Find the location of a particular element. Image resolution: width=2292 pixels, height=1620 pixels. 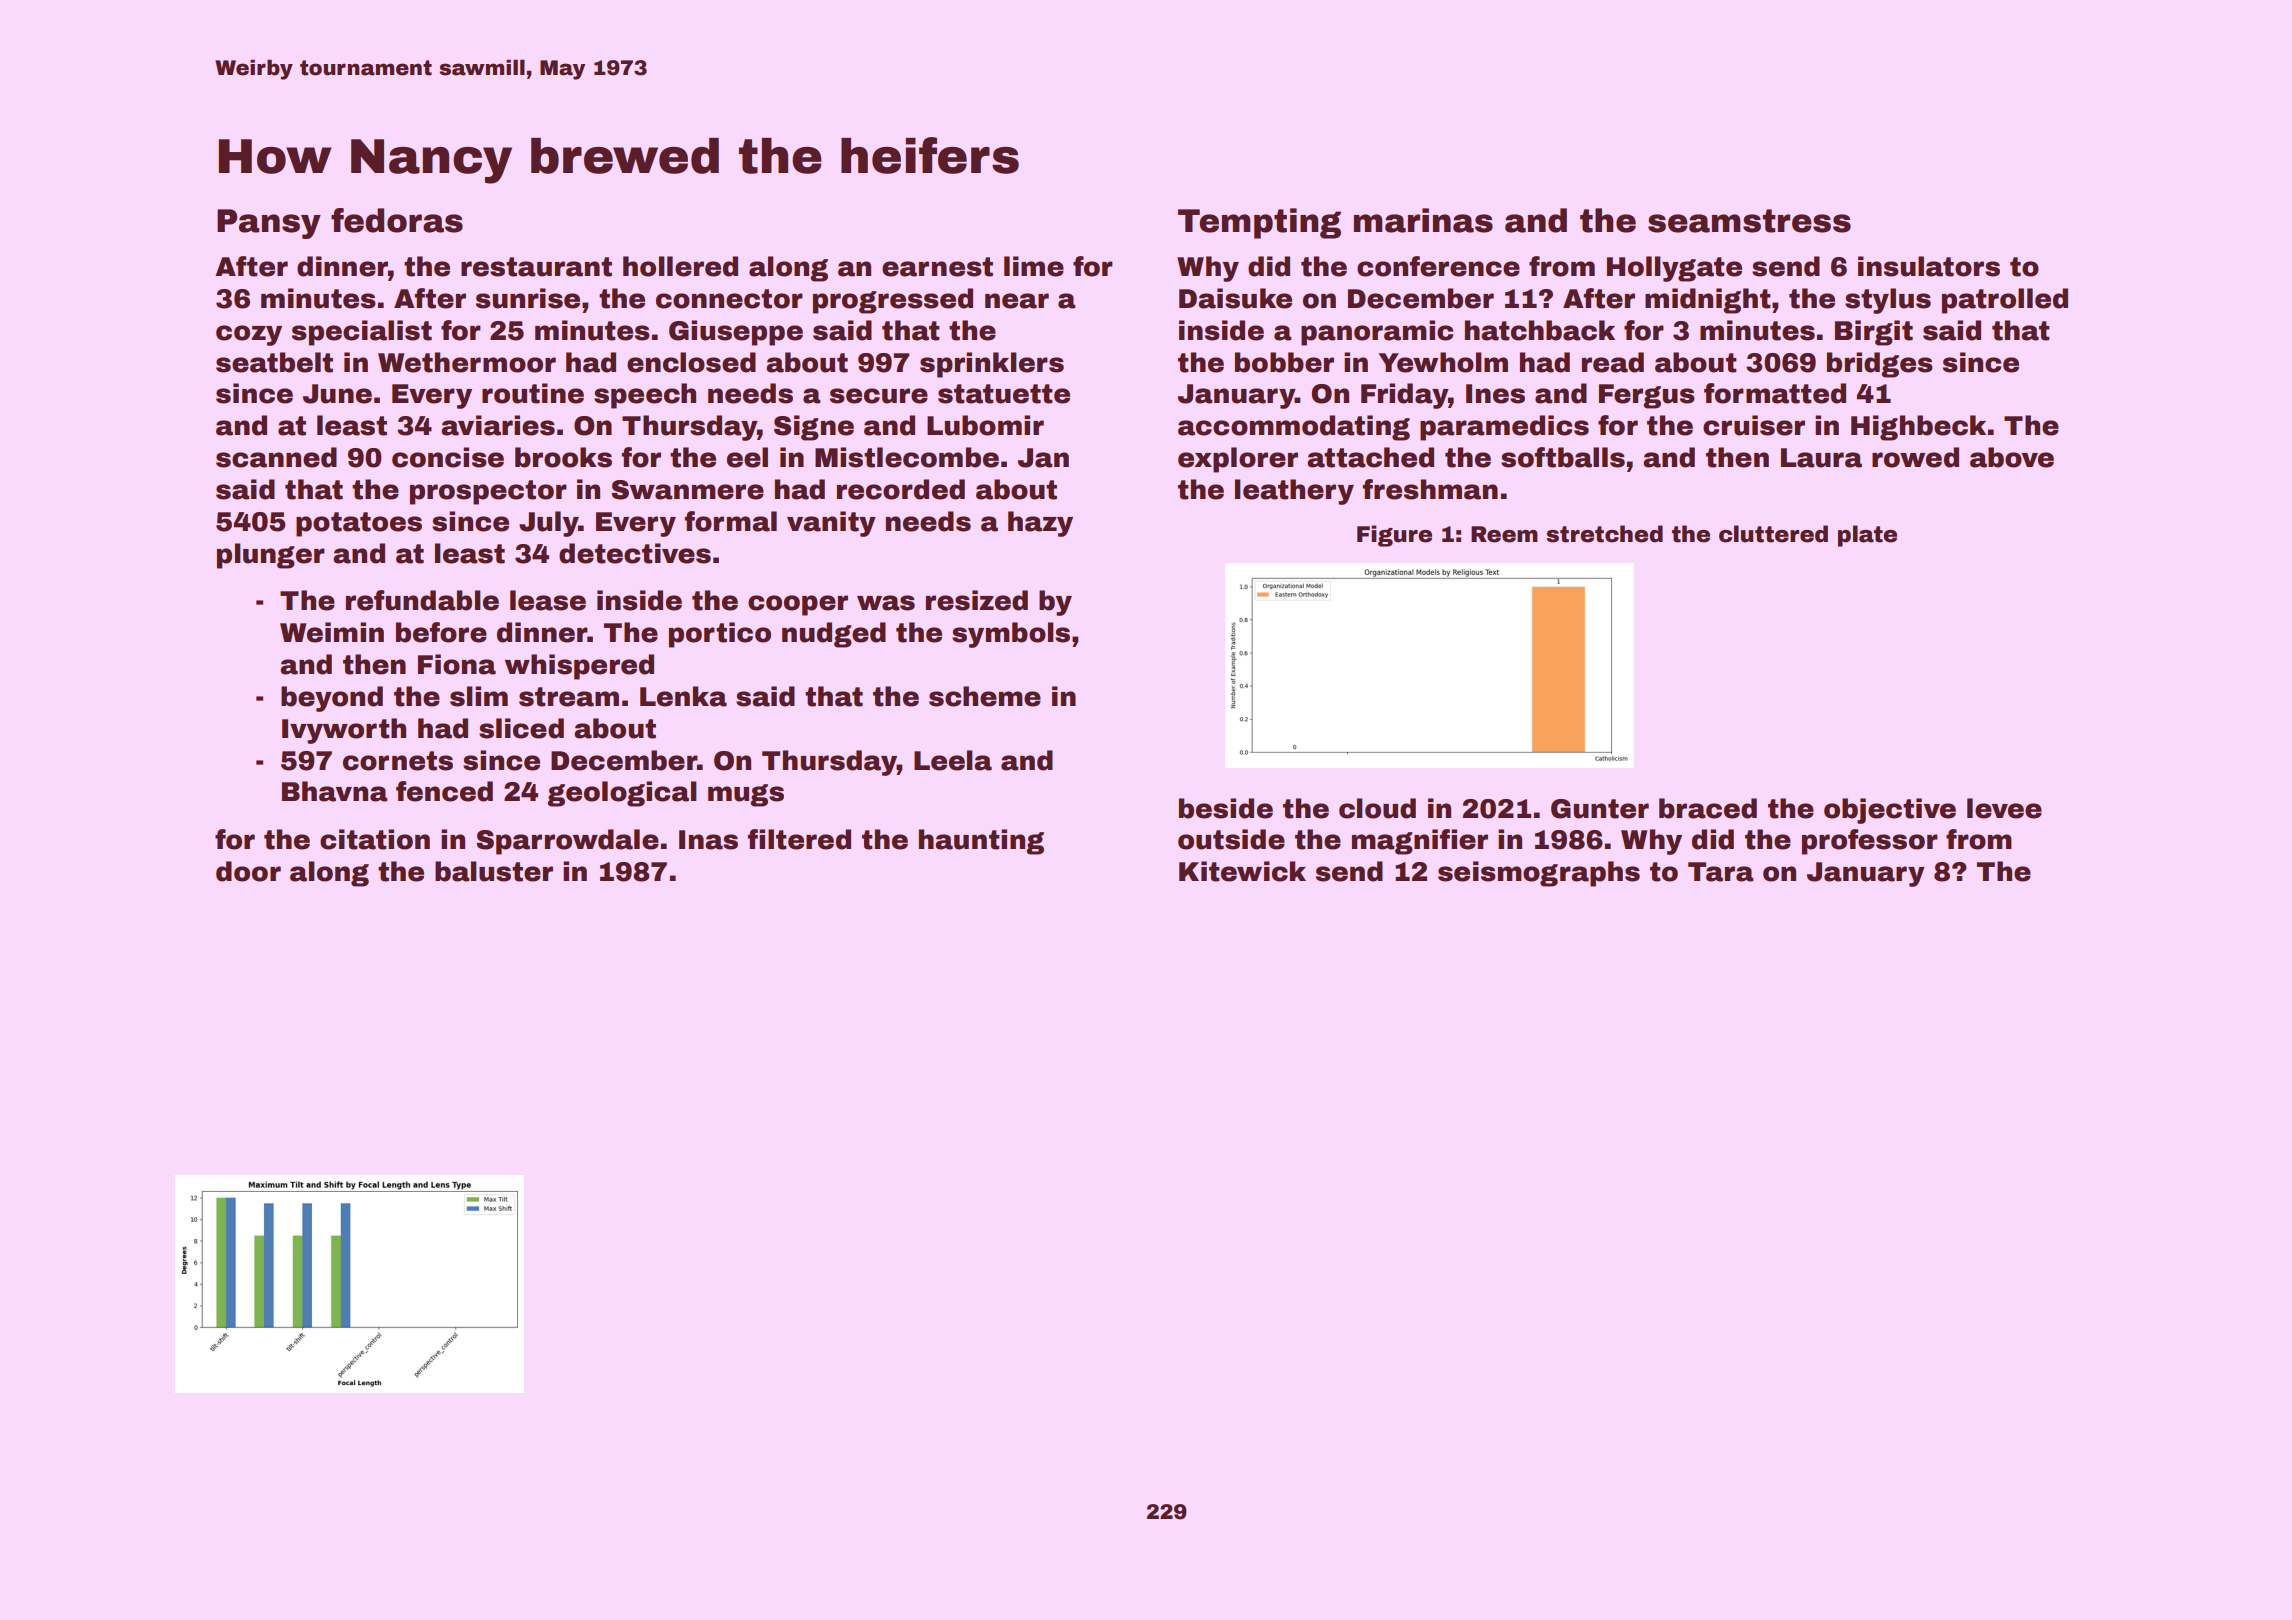

Bhavna is located at coordinates (335, 791).
